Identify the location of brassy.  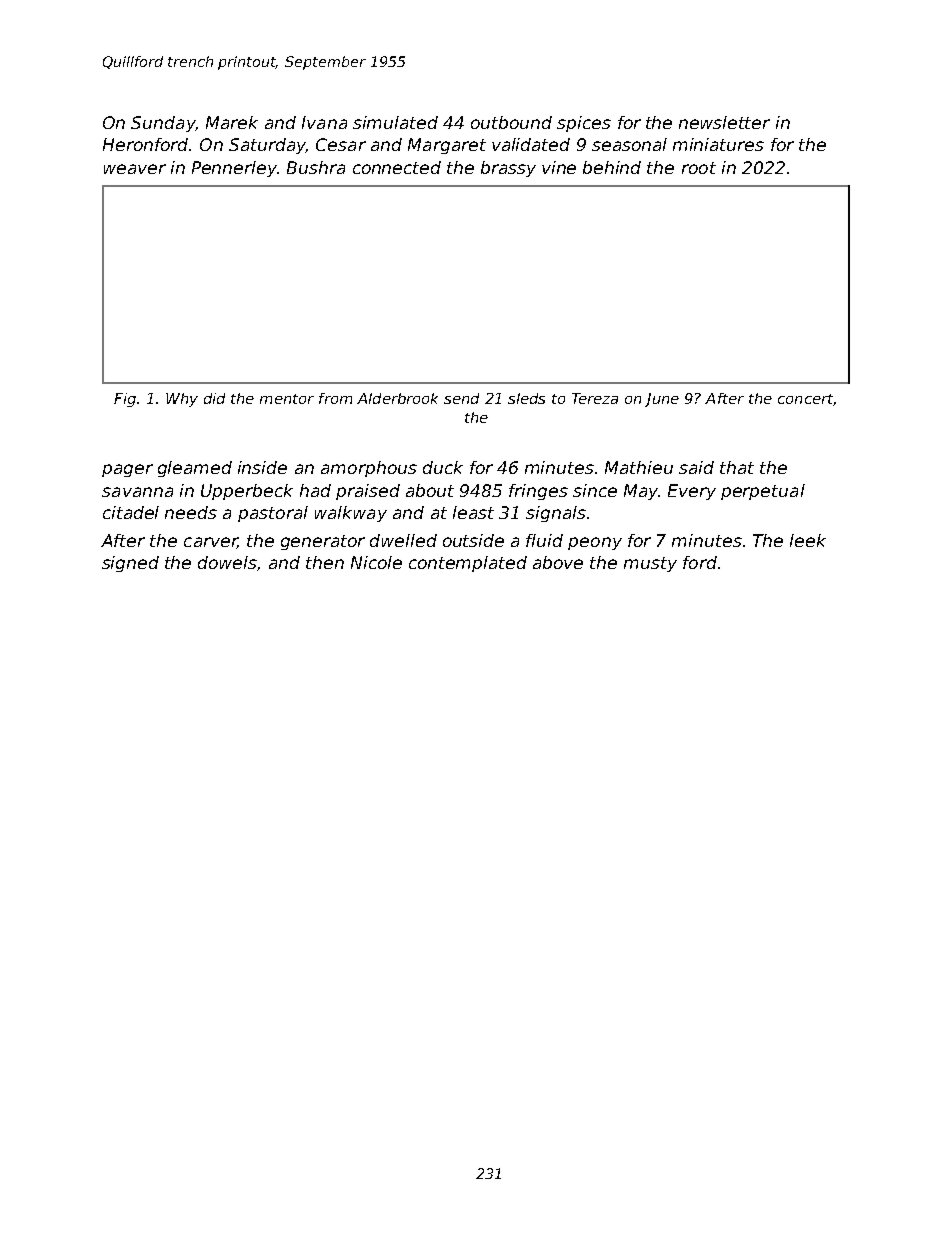
(508, 169).
